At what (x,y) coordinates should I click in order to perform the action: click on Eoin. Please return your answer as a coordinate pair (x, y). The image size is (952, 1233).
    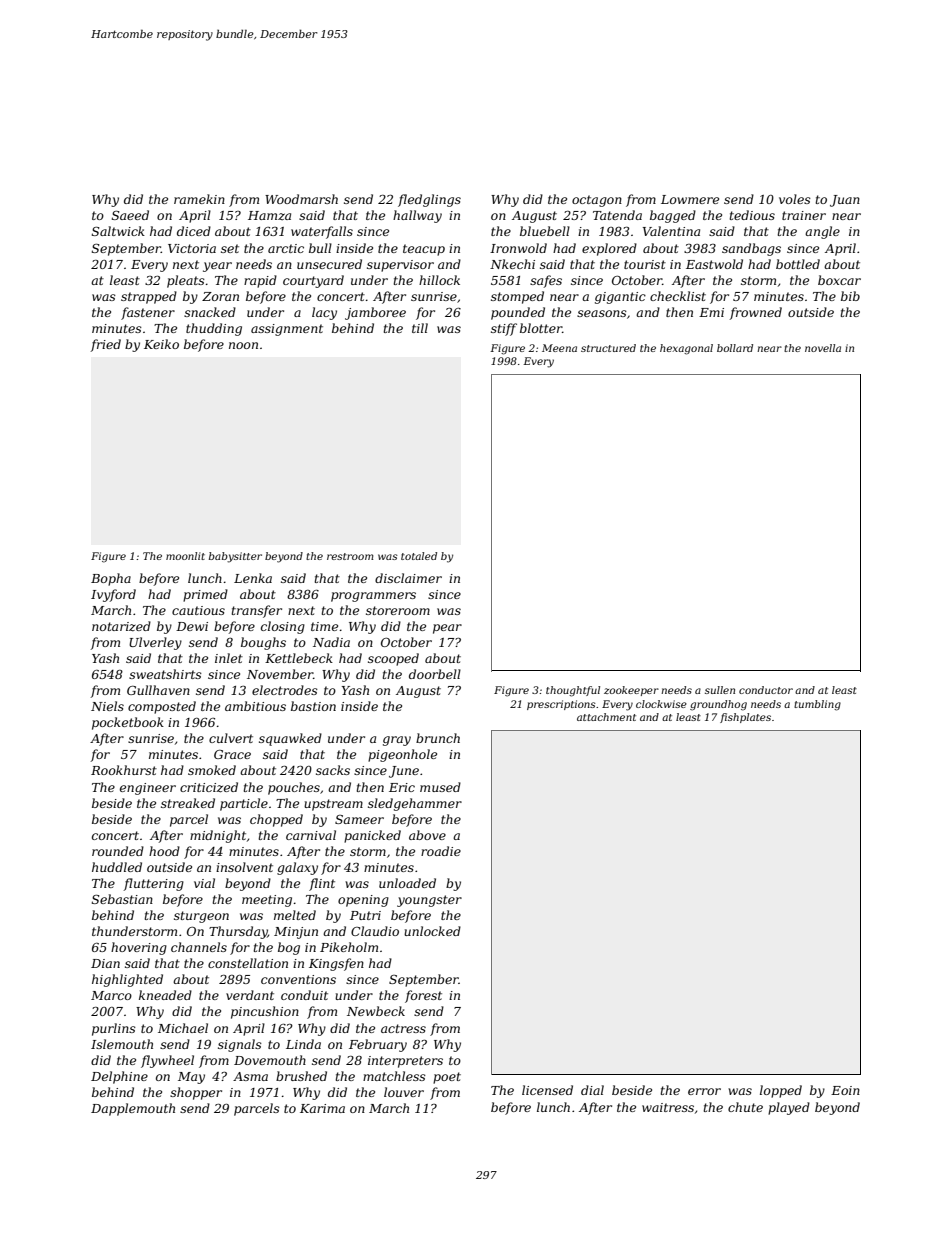
    Looking at the image, I should click on (845, 1090).
